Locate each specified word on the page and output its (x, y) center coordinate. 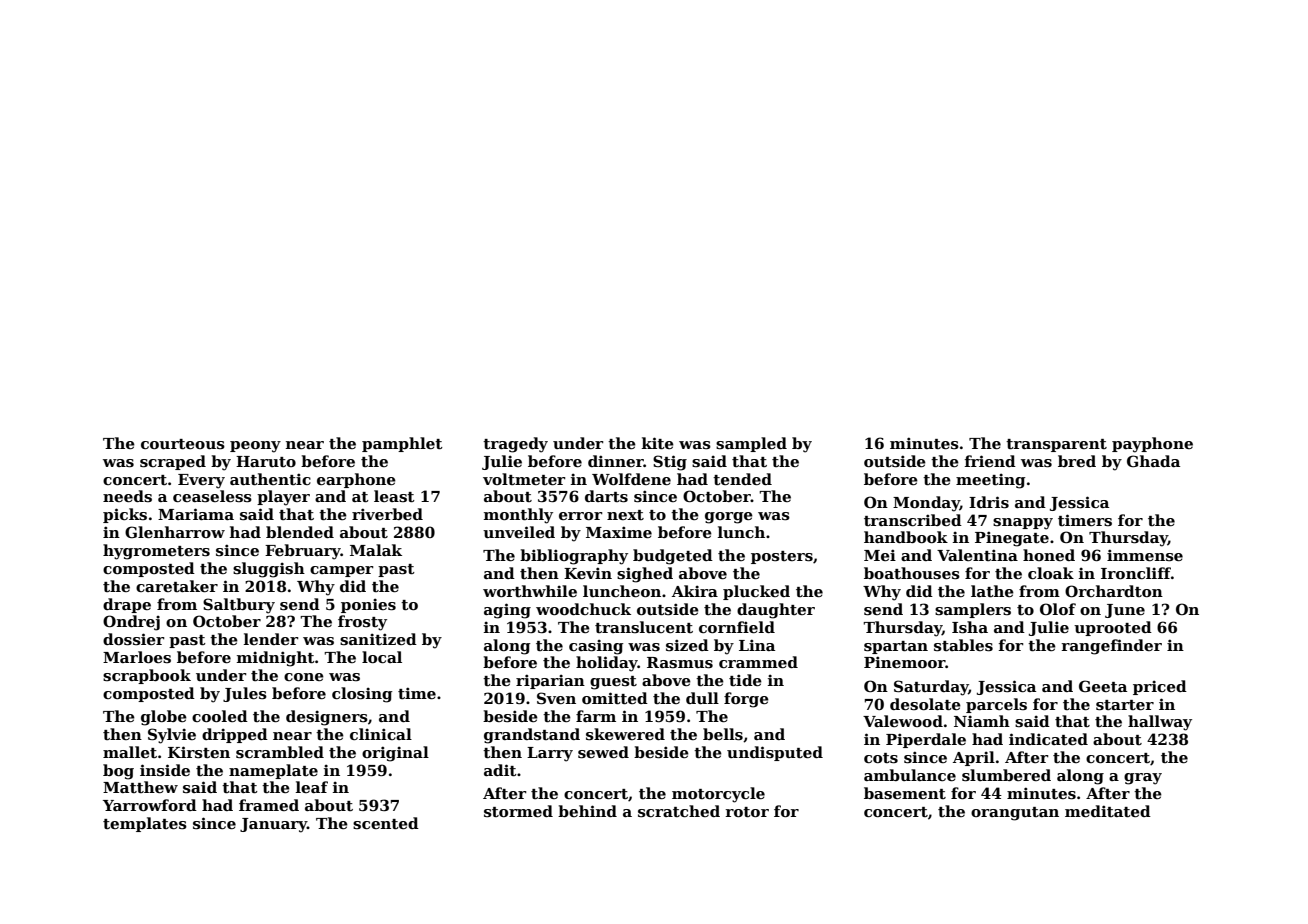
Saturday (931, 688)
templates (145, 824)
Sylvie (172, 736)
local (382, 657)
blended (300, 532)
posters (782, 557)
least (394, 496)
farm (596, 716)
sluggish (269, 570)
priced (1160, 687)
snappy (1023, 524)
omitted (615, 698)
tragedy (515, 445)
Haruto (266, 461)
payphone (1152, 445)
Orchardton (1114, 591)
